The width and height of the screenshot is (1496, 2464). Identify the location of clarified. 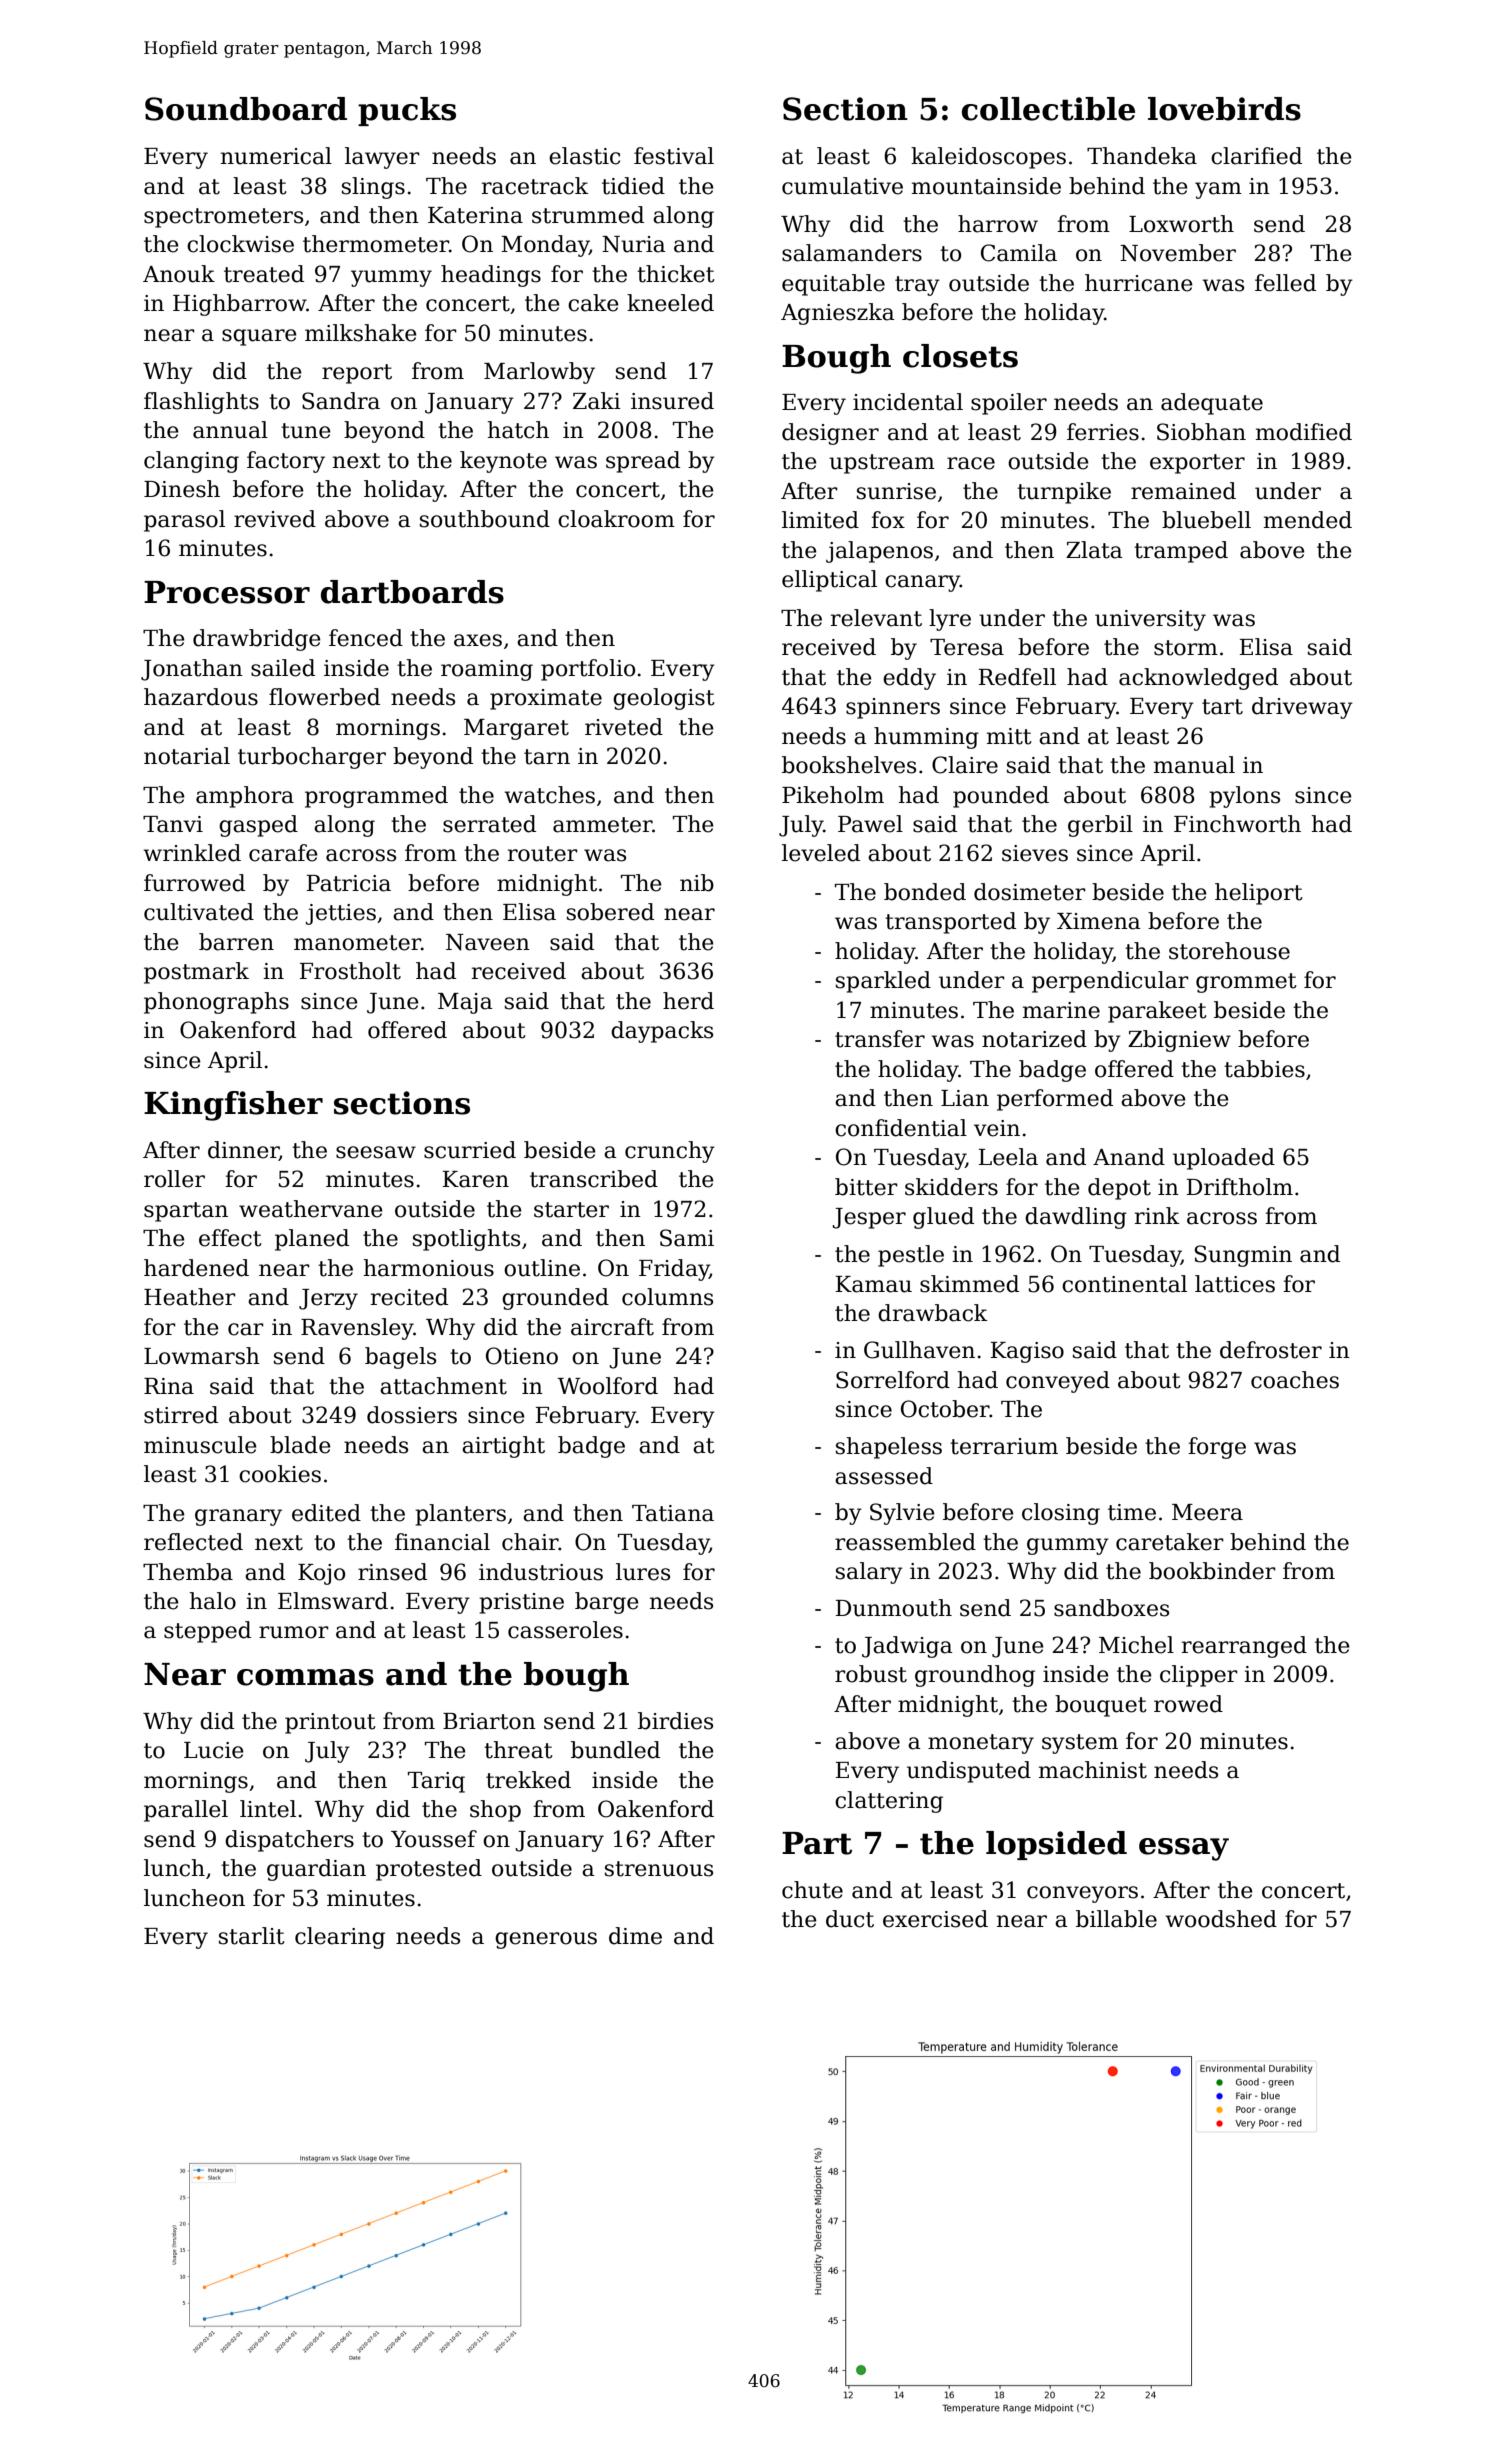
(1256, 156).
